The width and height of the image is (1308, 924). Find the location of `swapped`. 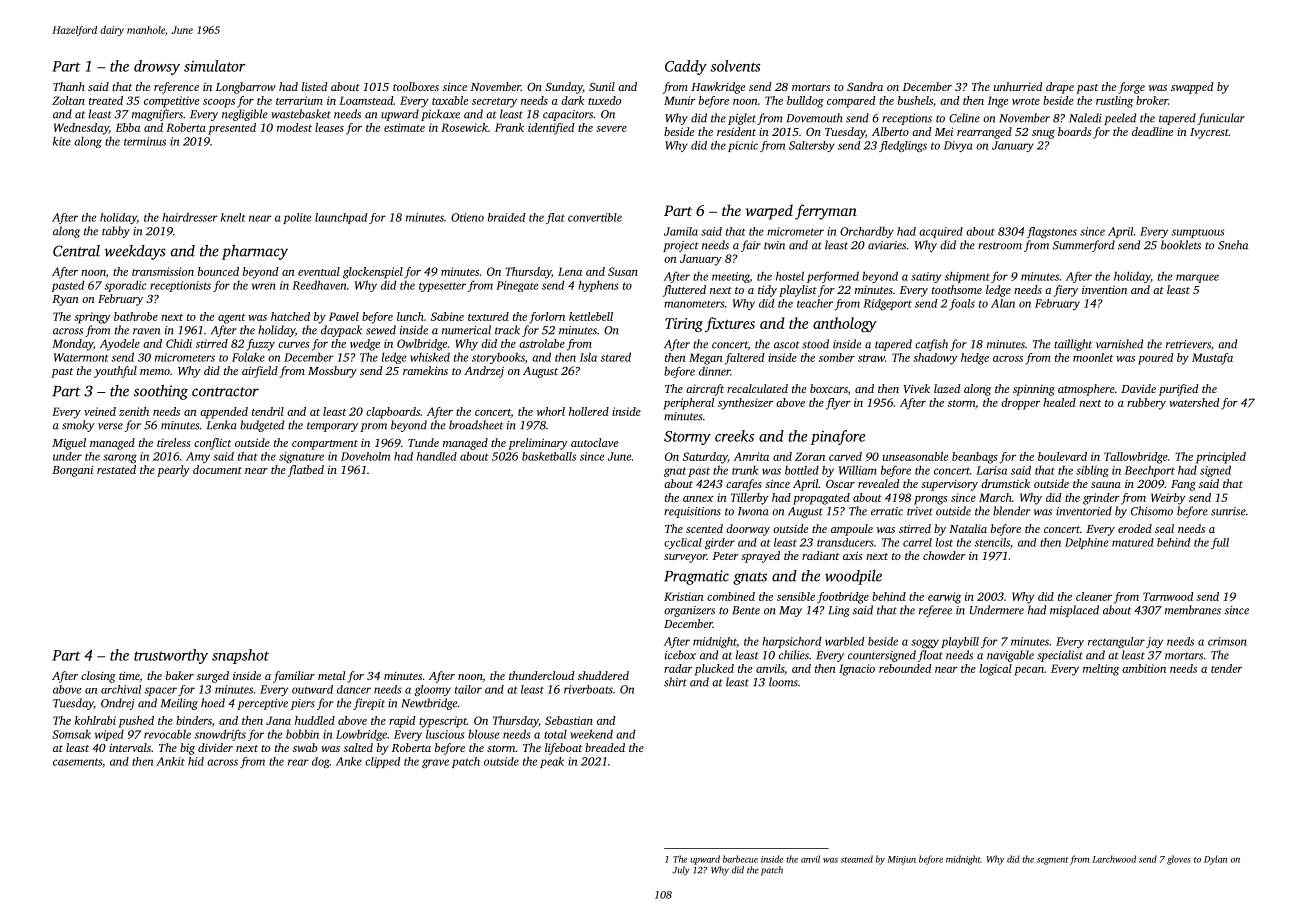

swapped is located at coordinates (1192, 88).
